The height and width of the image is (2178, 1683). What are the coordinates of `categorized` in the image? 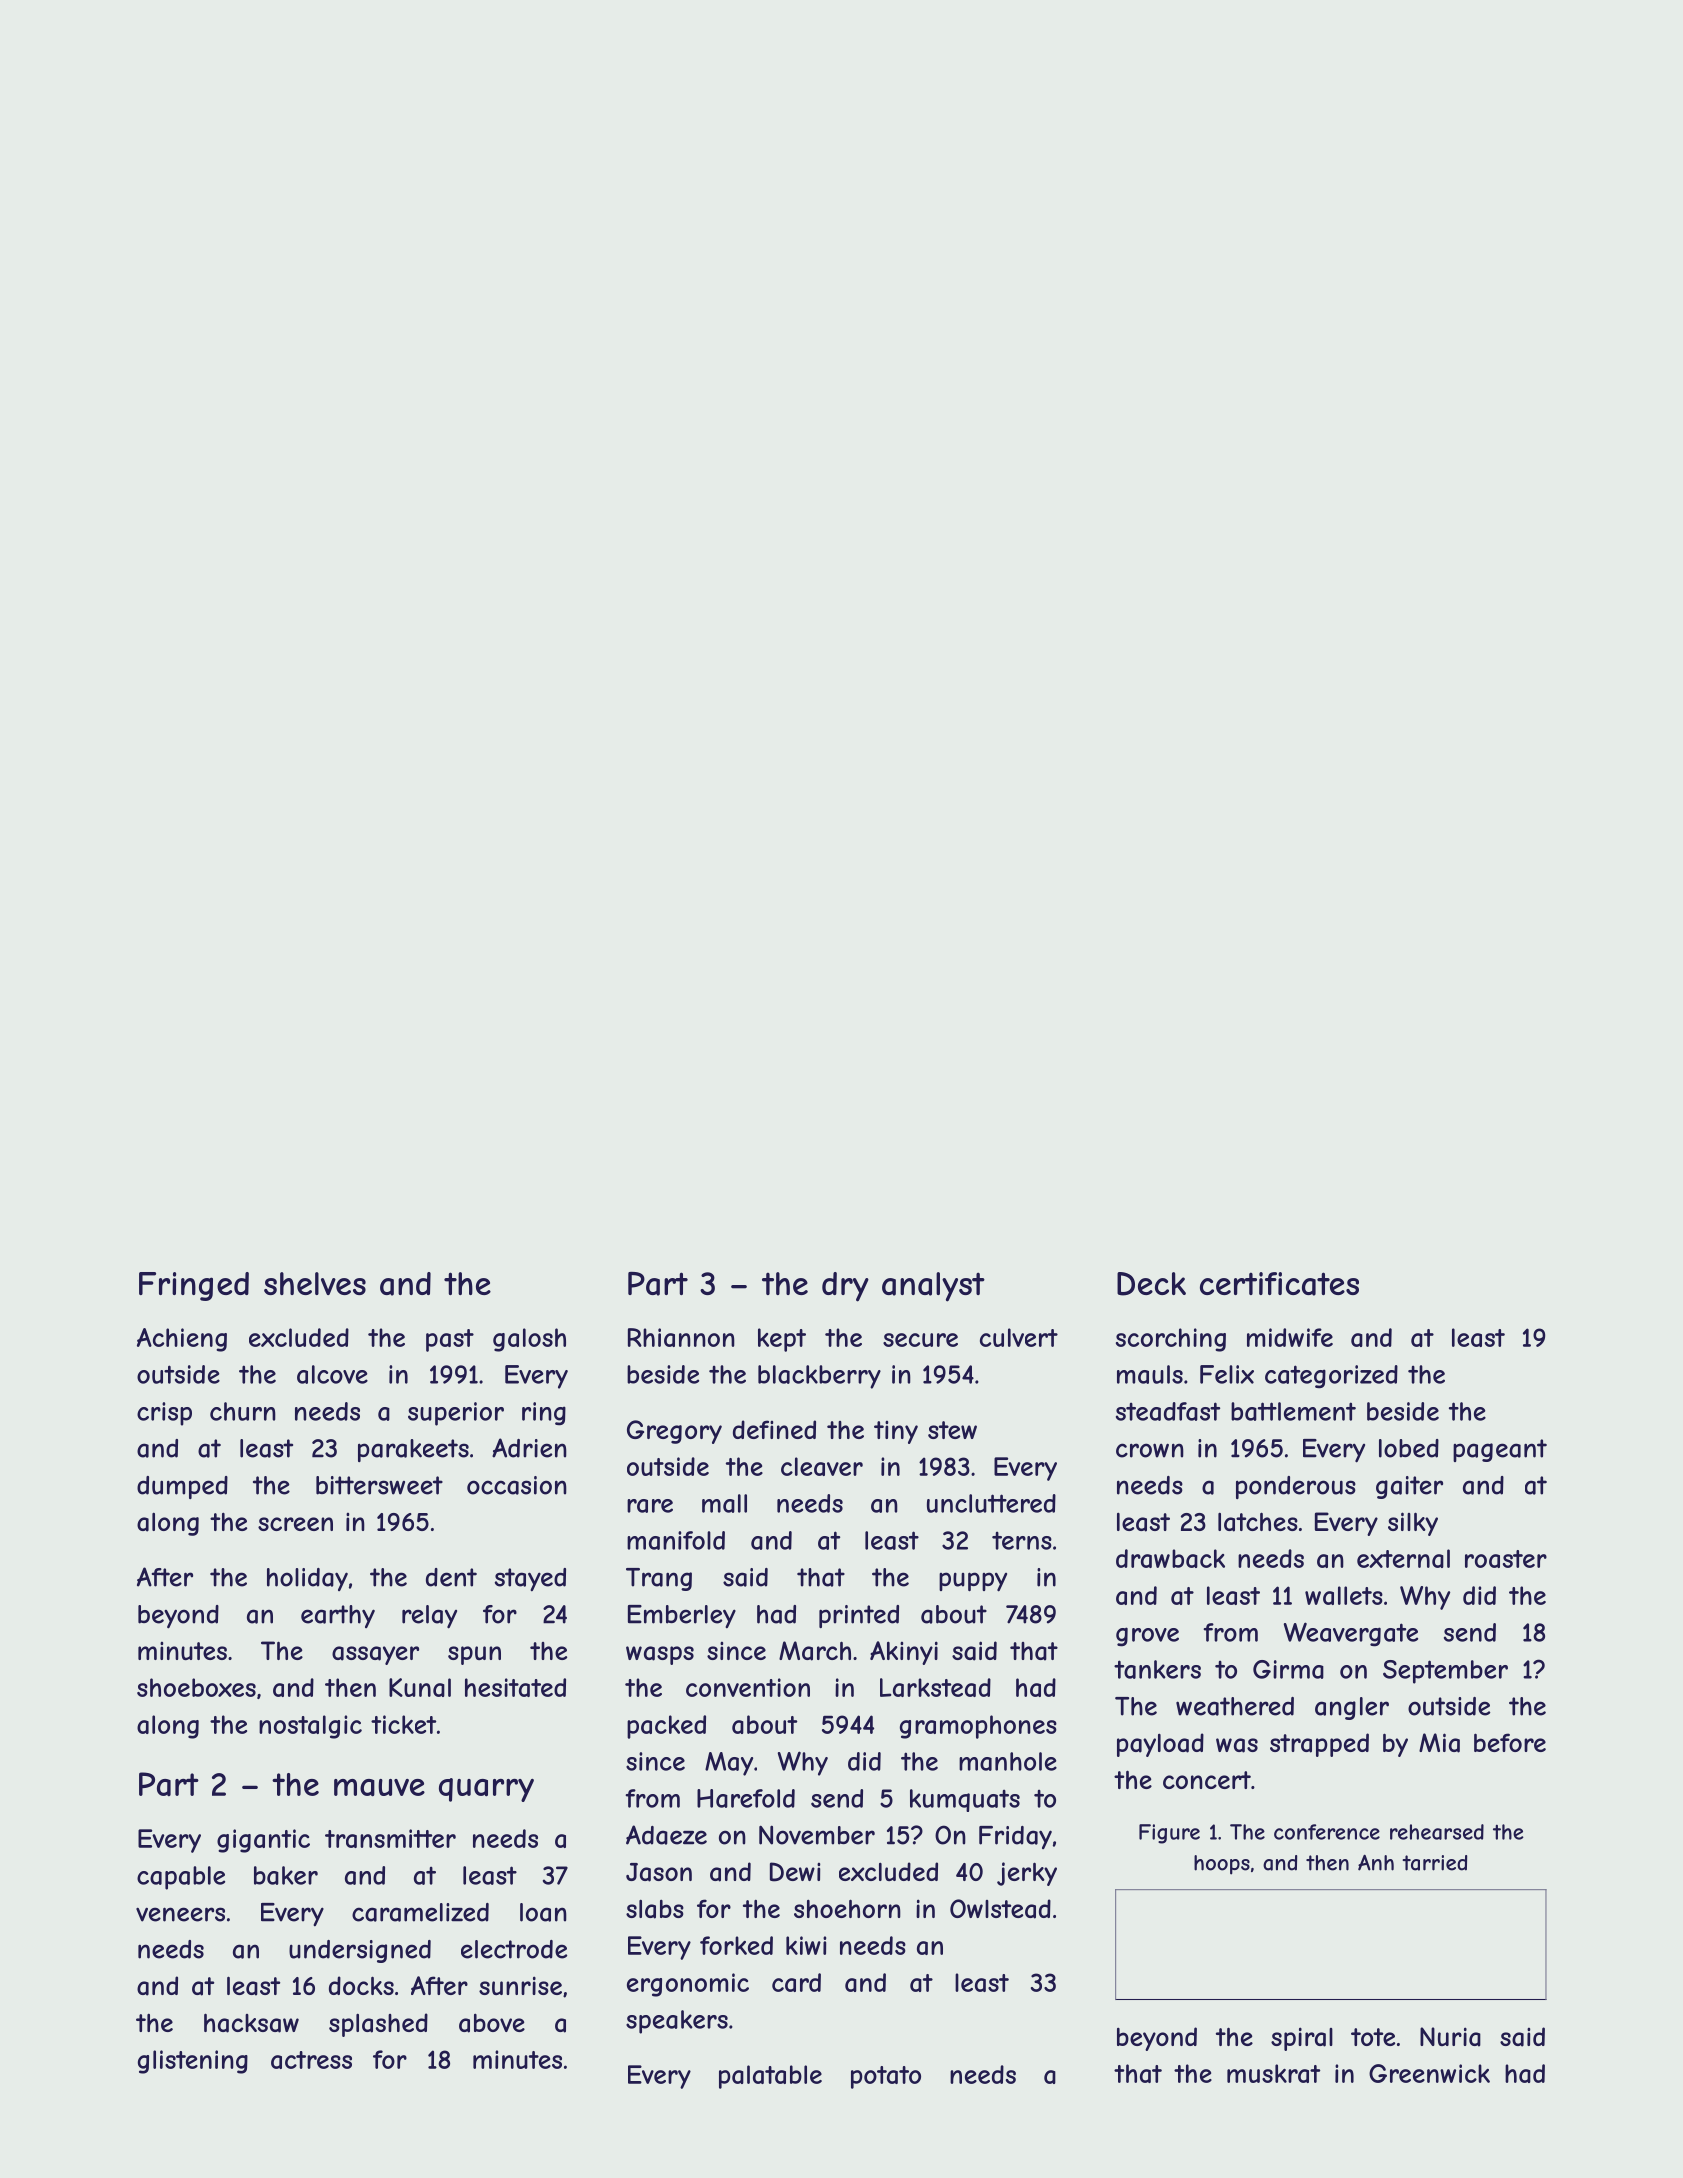 It's located at (1331, 1377).
